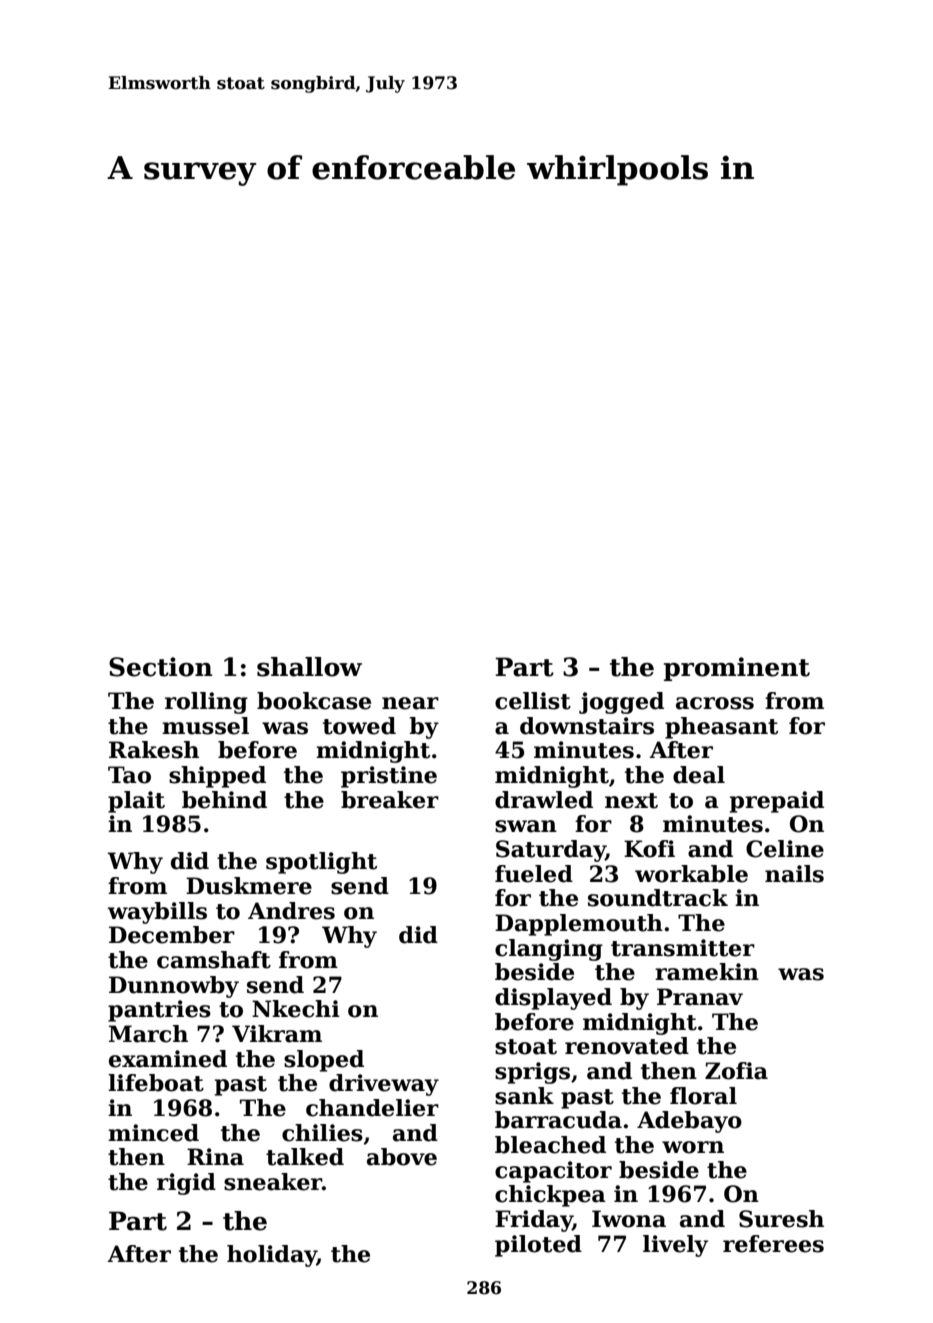  I want to click on cellist, so click(533, 701).
